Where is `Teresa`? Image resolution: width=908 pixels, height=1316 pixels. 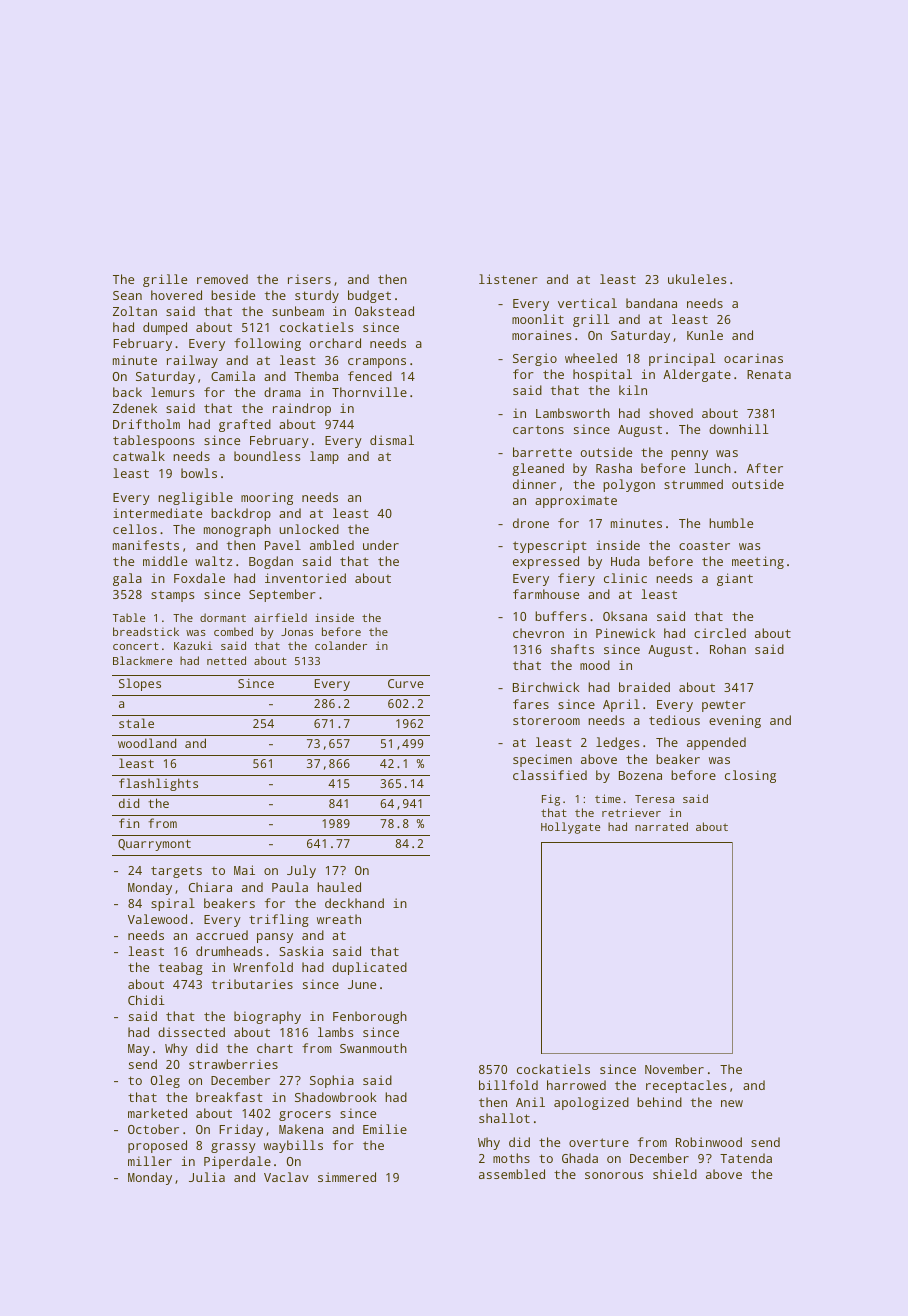
Teresa is located at coordinates (654, 799).
